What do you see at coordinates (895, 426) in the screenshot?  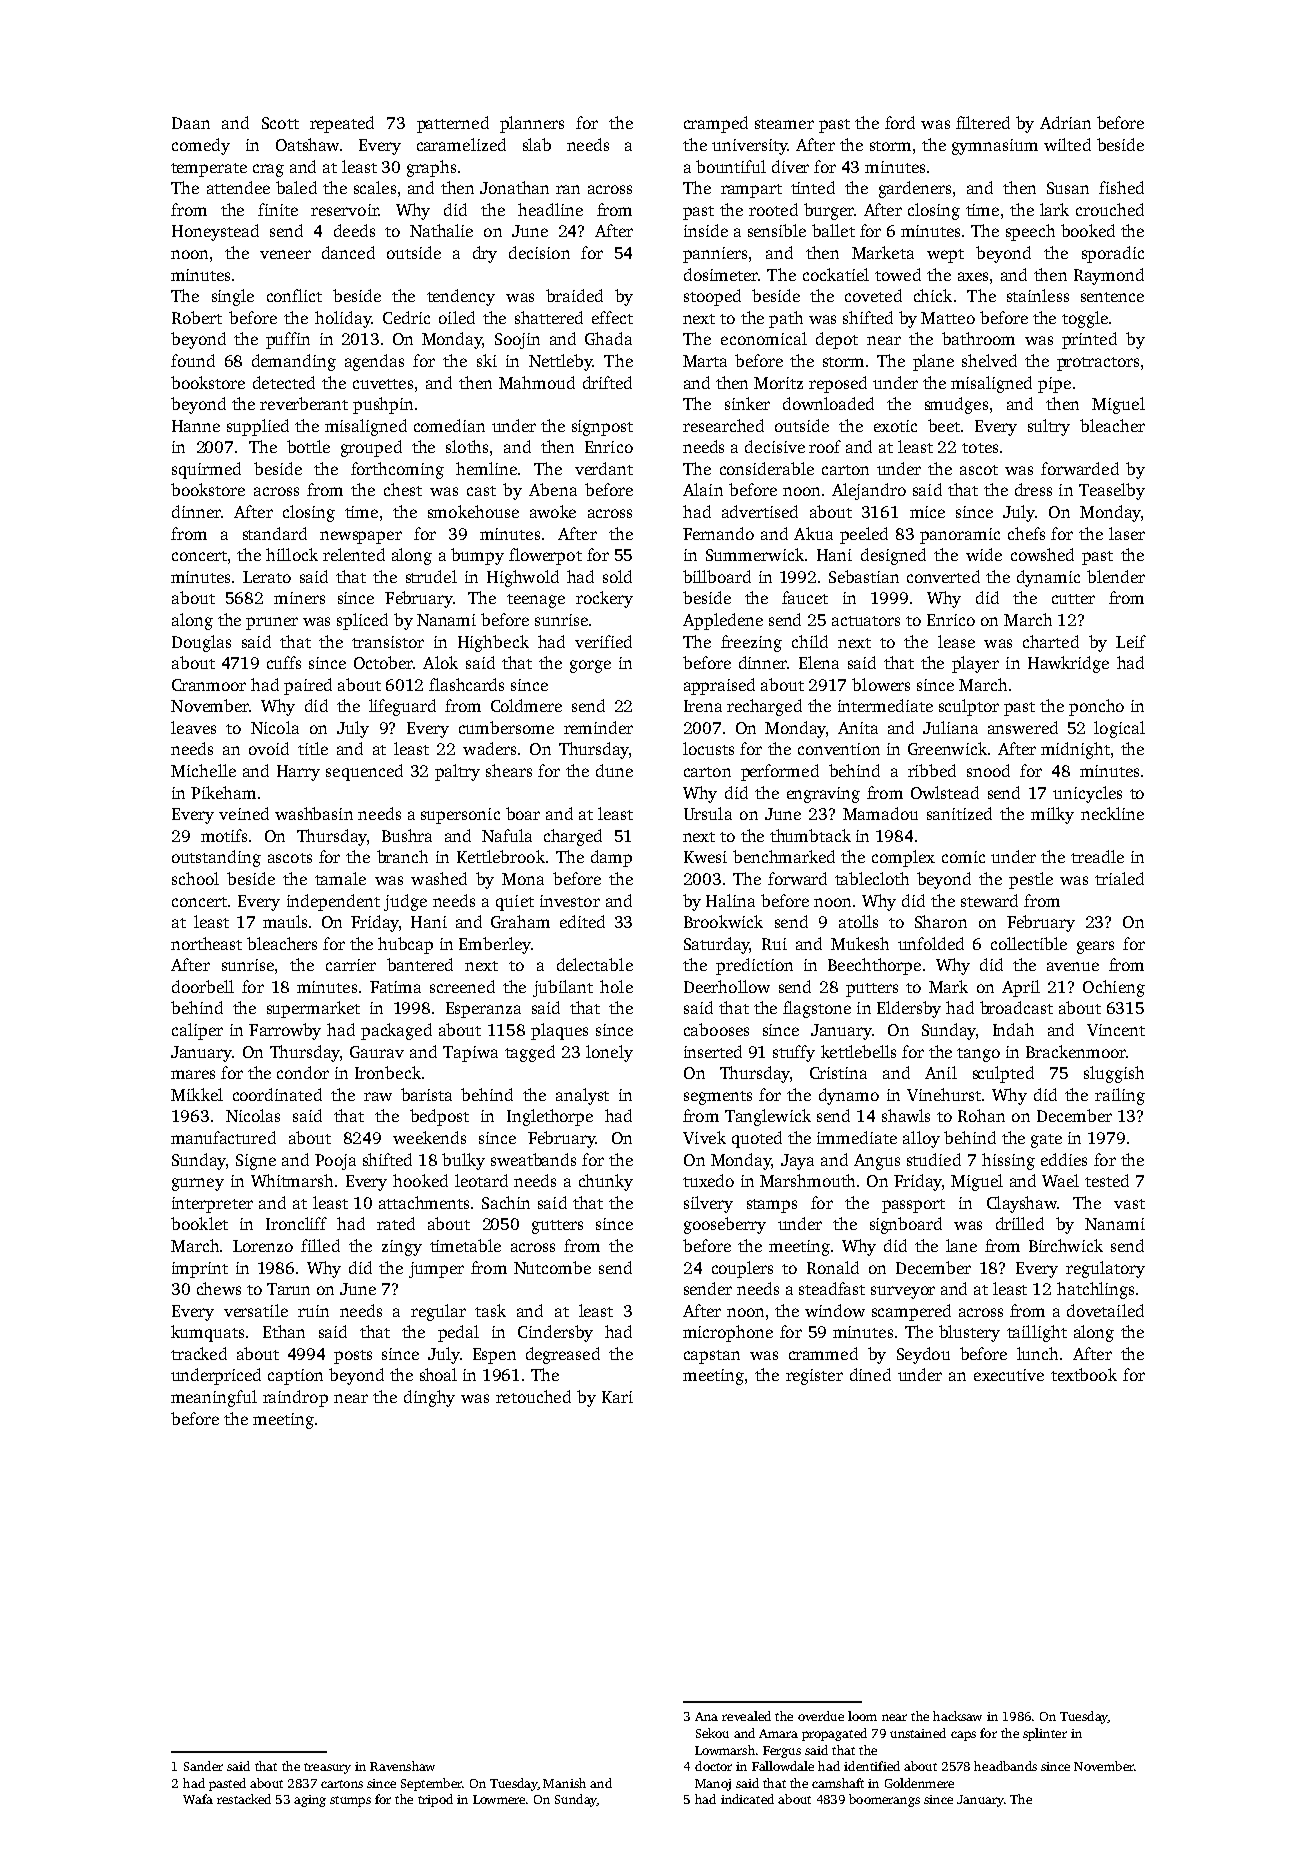 I see `exotic` at bounding box center [895, 426].
